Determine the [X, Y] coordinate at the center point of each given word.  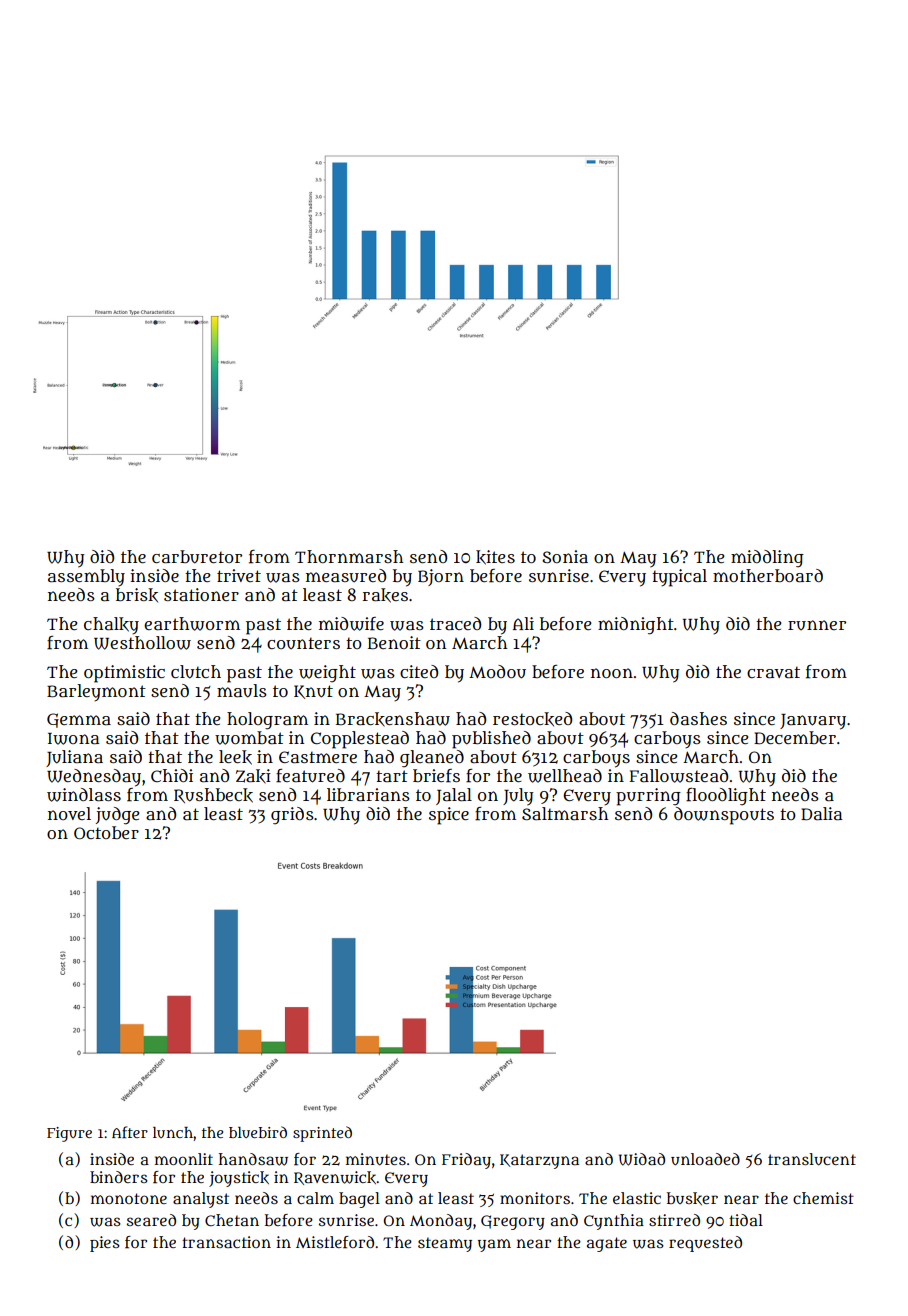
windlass [84, 795]
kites [495, 557]
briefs [436, 776]
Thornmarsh [349, 556]
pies [105, 1244]
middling [767, 559]
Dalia [821, 813]
